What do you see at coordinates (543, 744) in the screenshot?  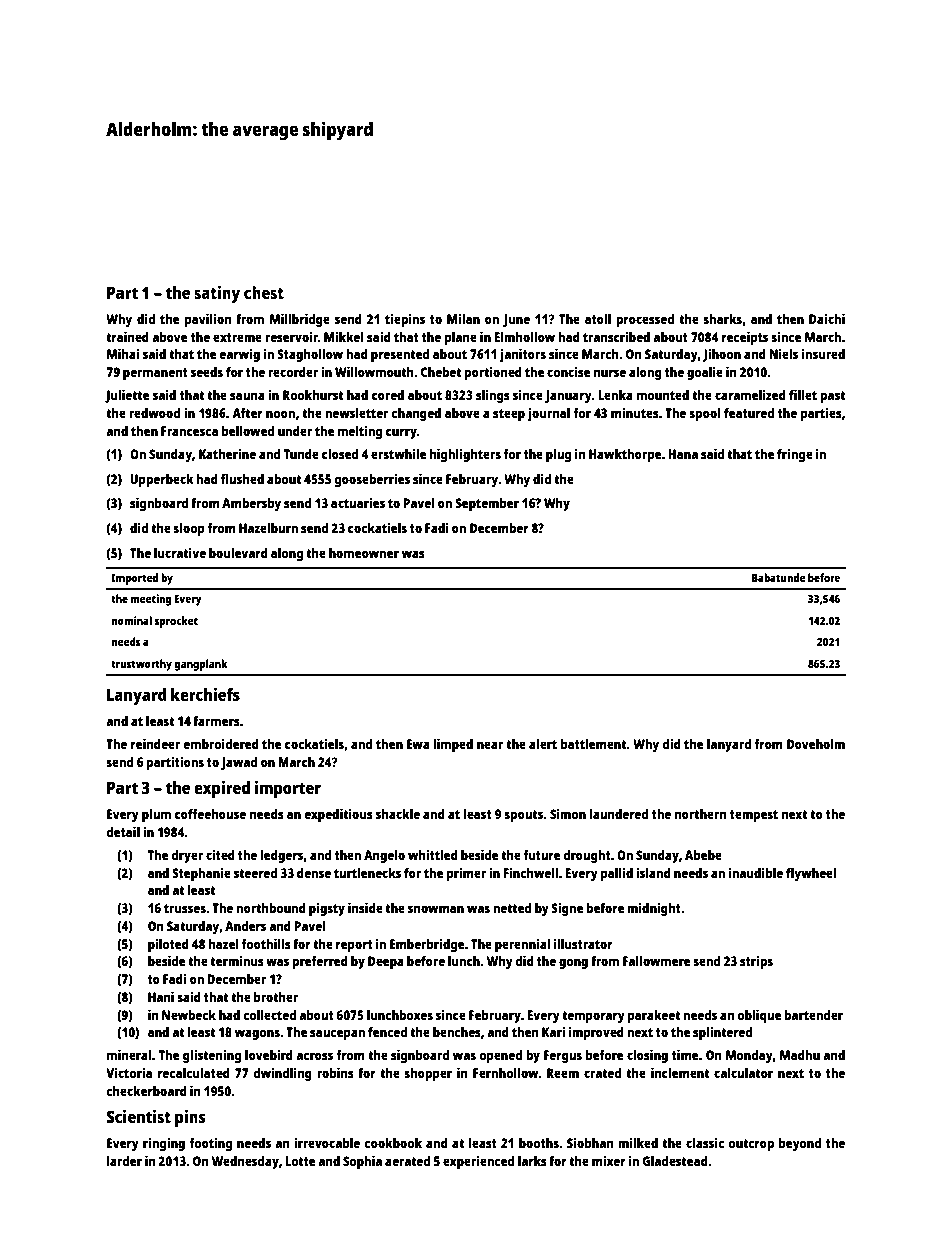 I see `alert` at bounding box center [543, 744].
